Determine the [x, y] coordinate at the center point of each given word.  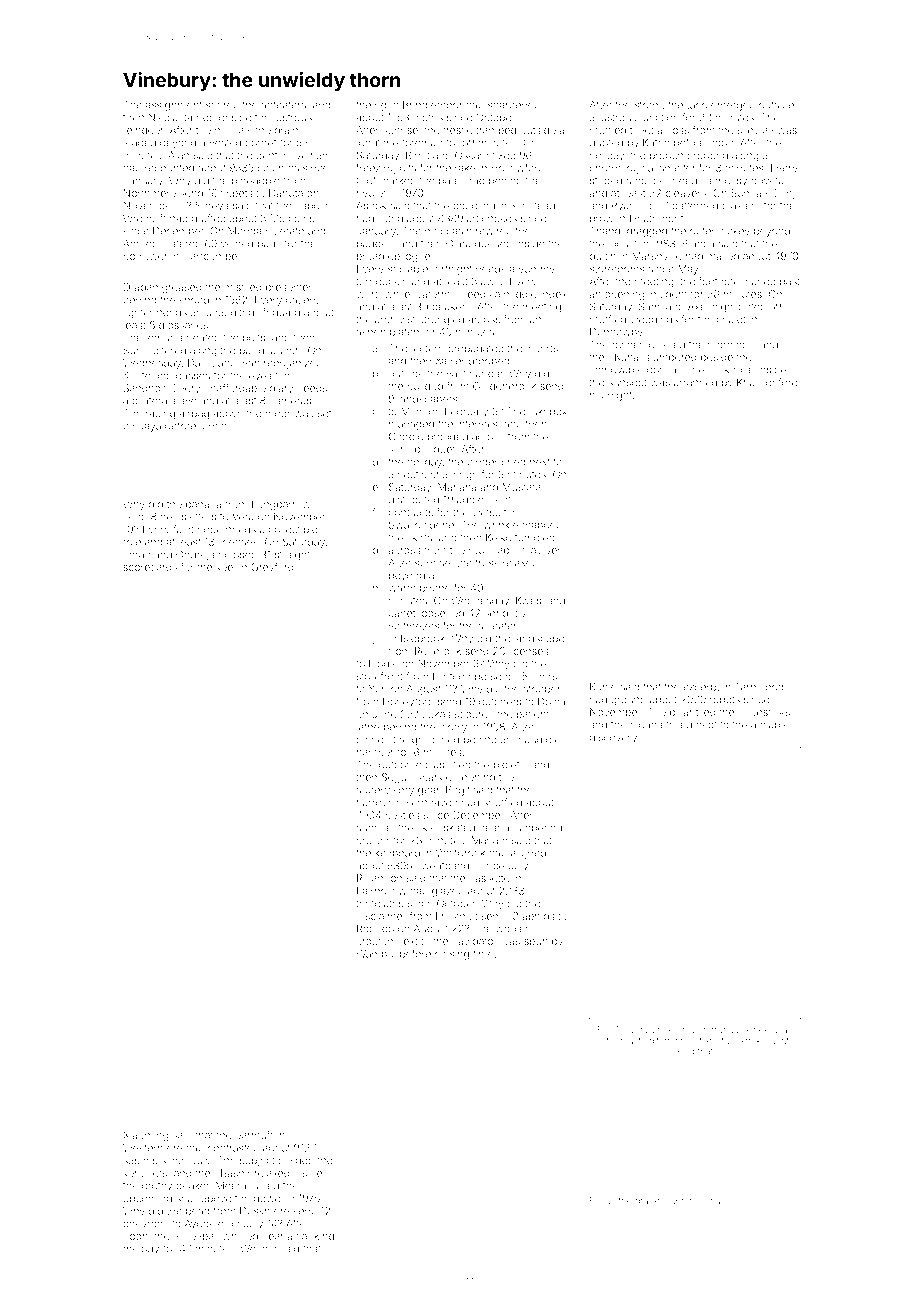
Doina [551, 701]
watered [181, 244]
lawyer [545, 551]
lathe [368, 727]
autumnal [615, 1040]
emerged [733, 106]
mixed [501, 156]
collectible [293, 529]
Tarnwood [759, 687]
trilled [679, 725]
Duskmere [264, 1211]
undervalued [678, 1029]
